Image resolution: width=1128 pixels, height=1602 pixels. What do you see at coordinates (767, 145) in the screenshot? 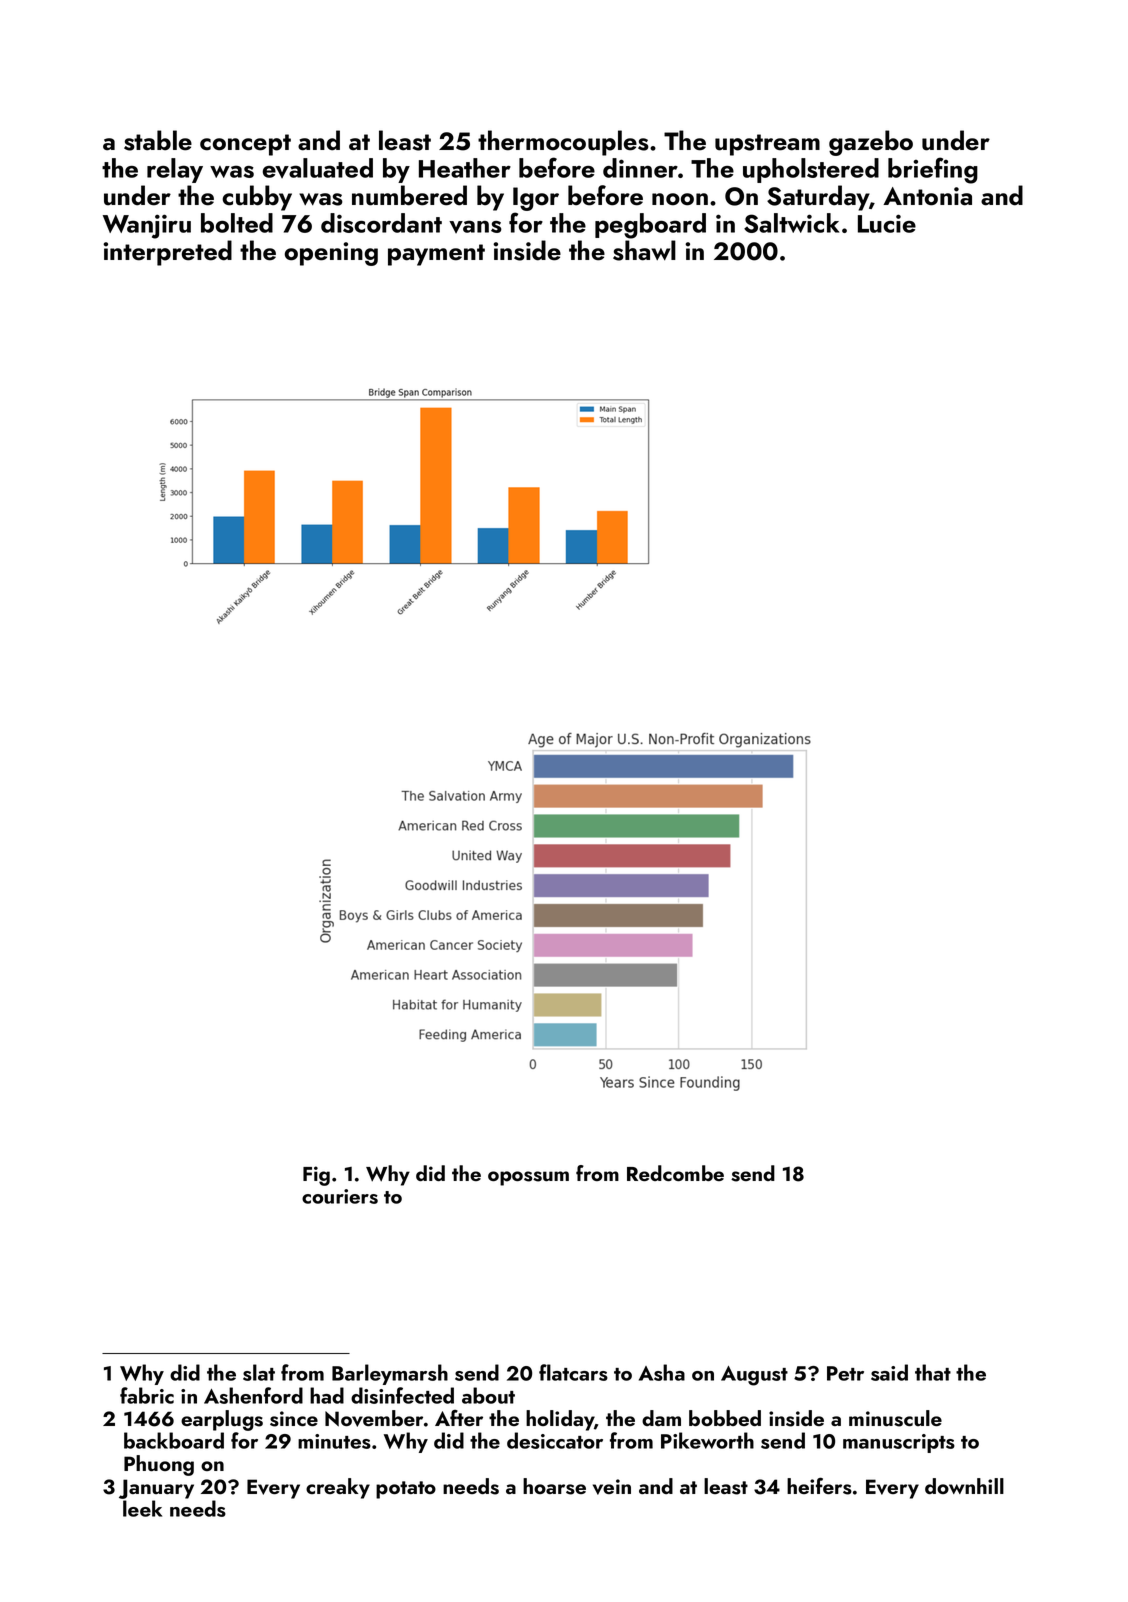
I see `upstream` at bounding box center [767, 145].
